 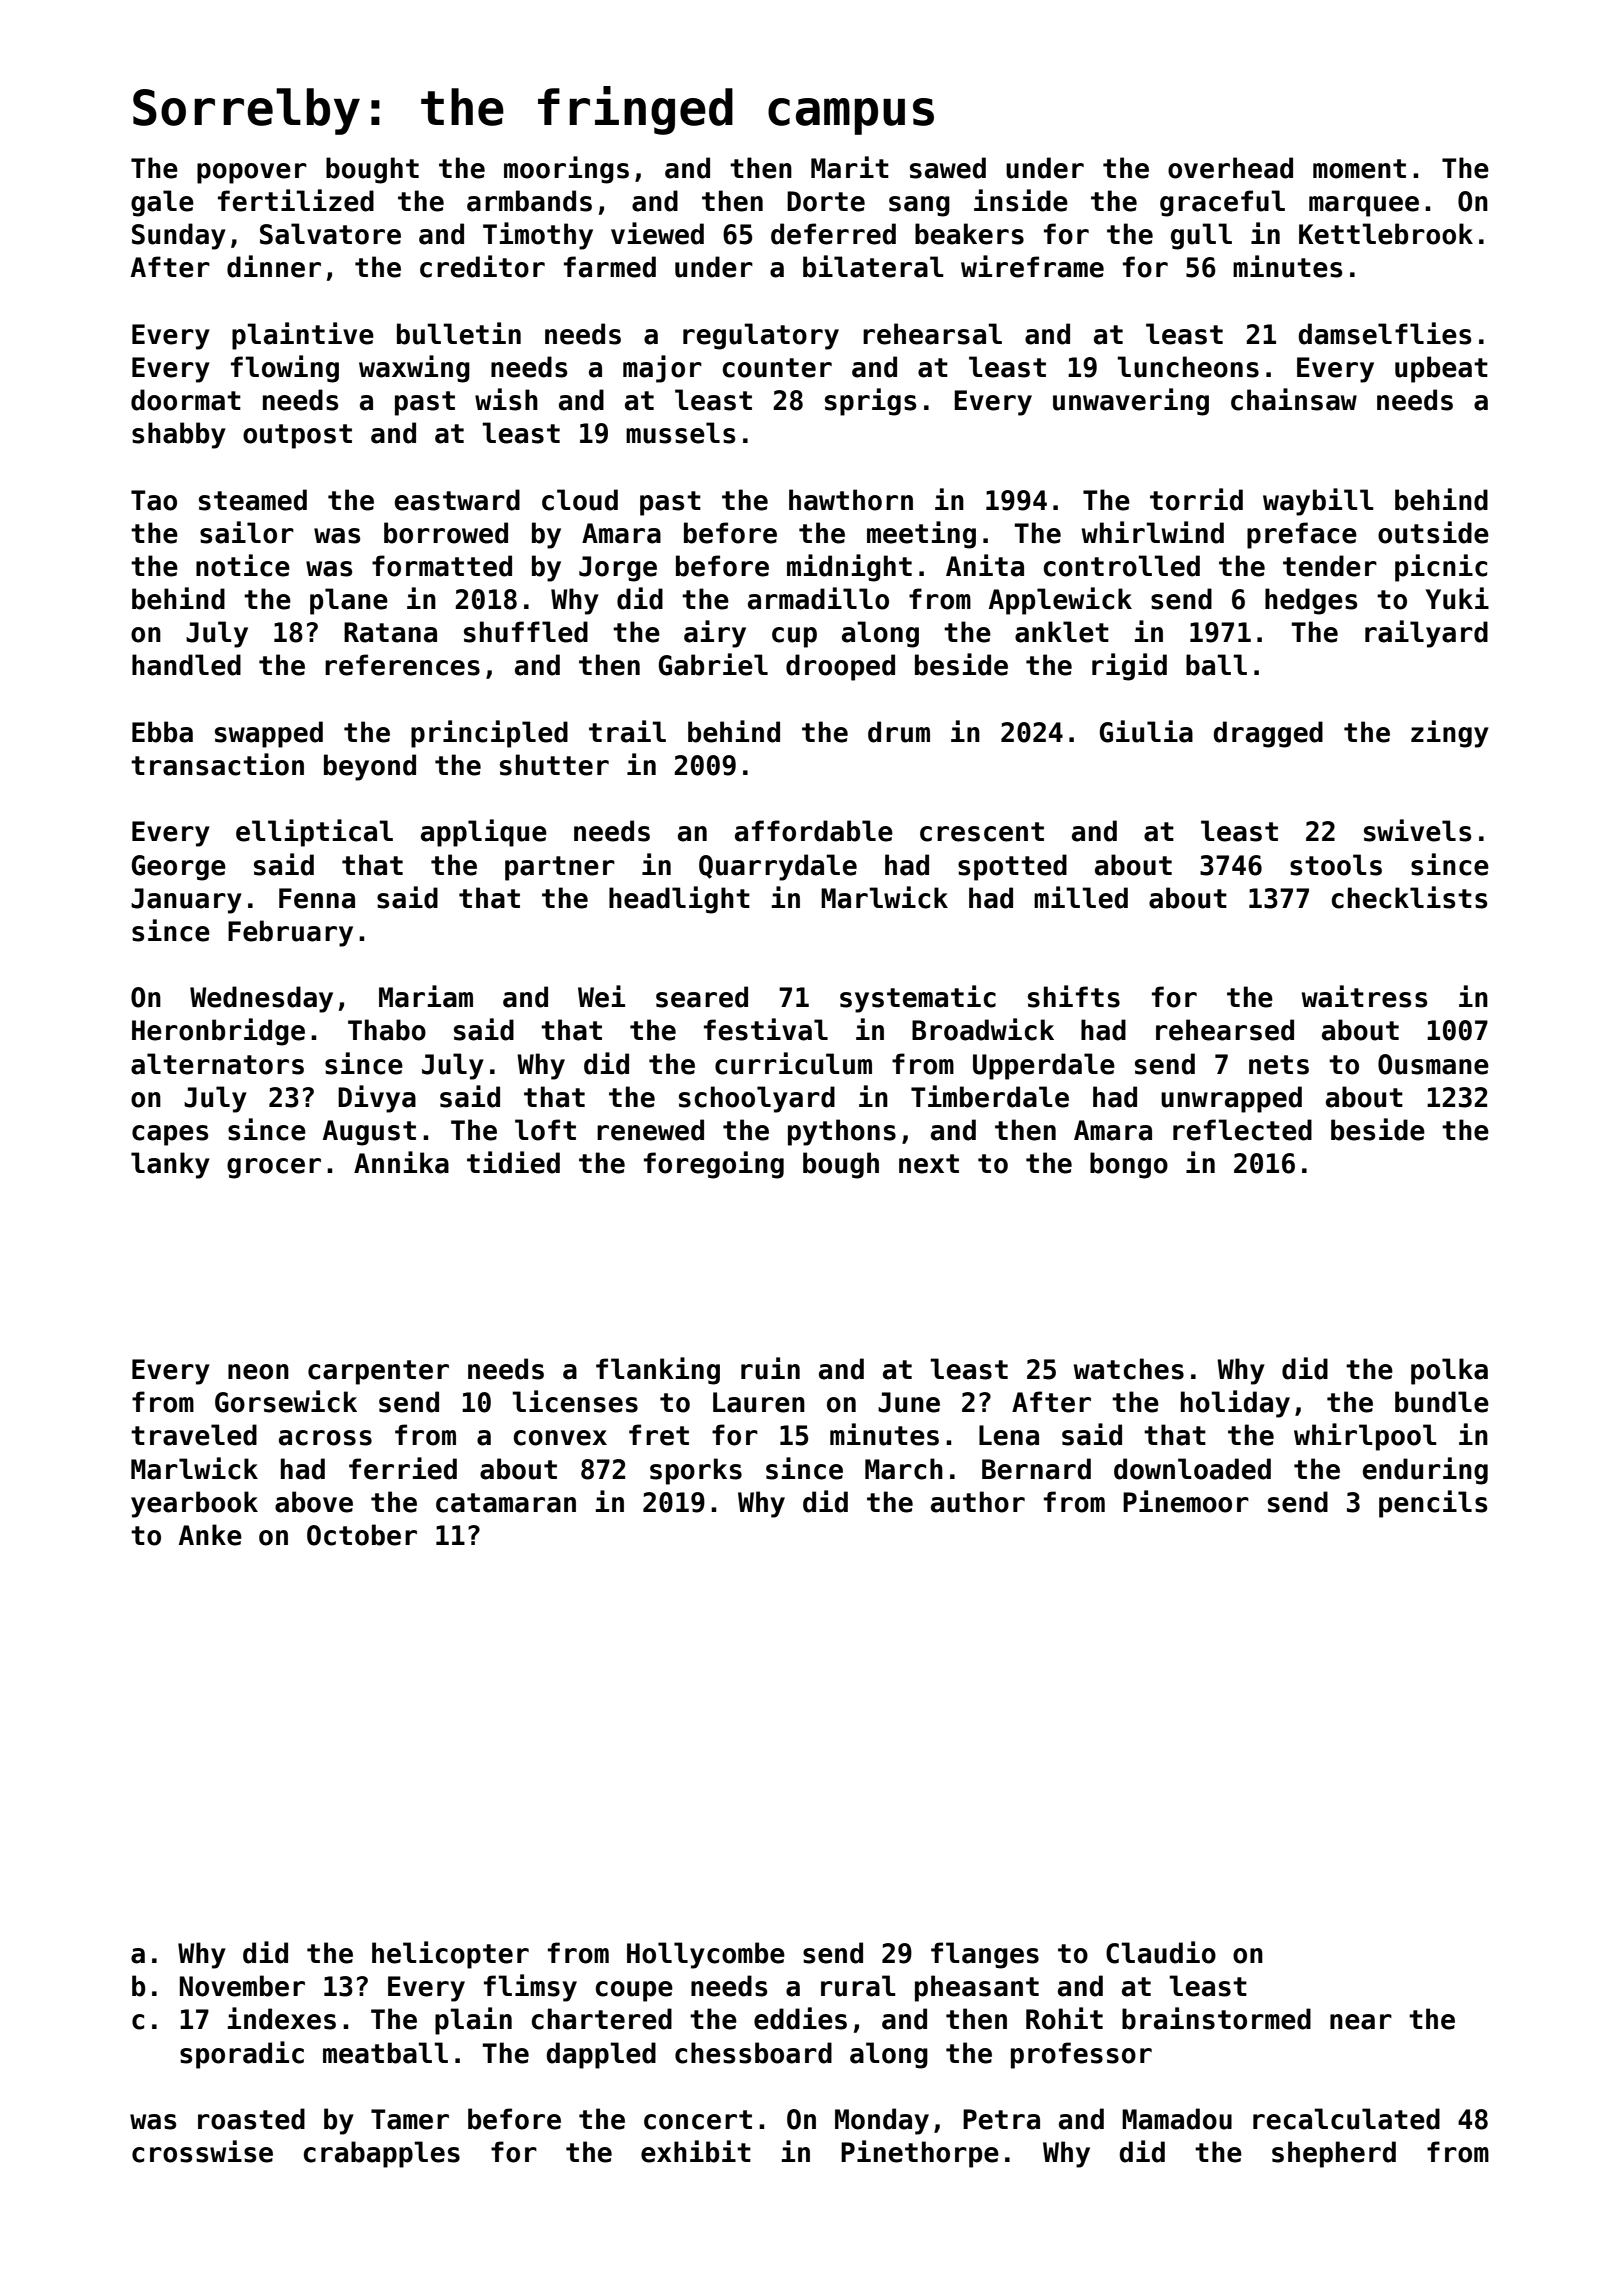 I want to click on Heronbridge, so click(x=218, y=1032).
